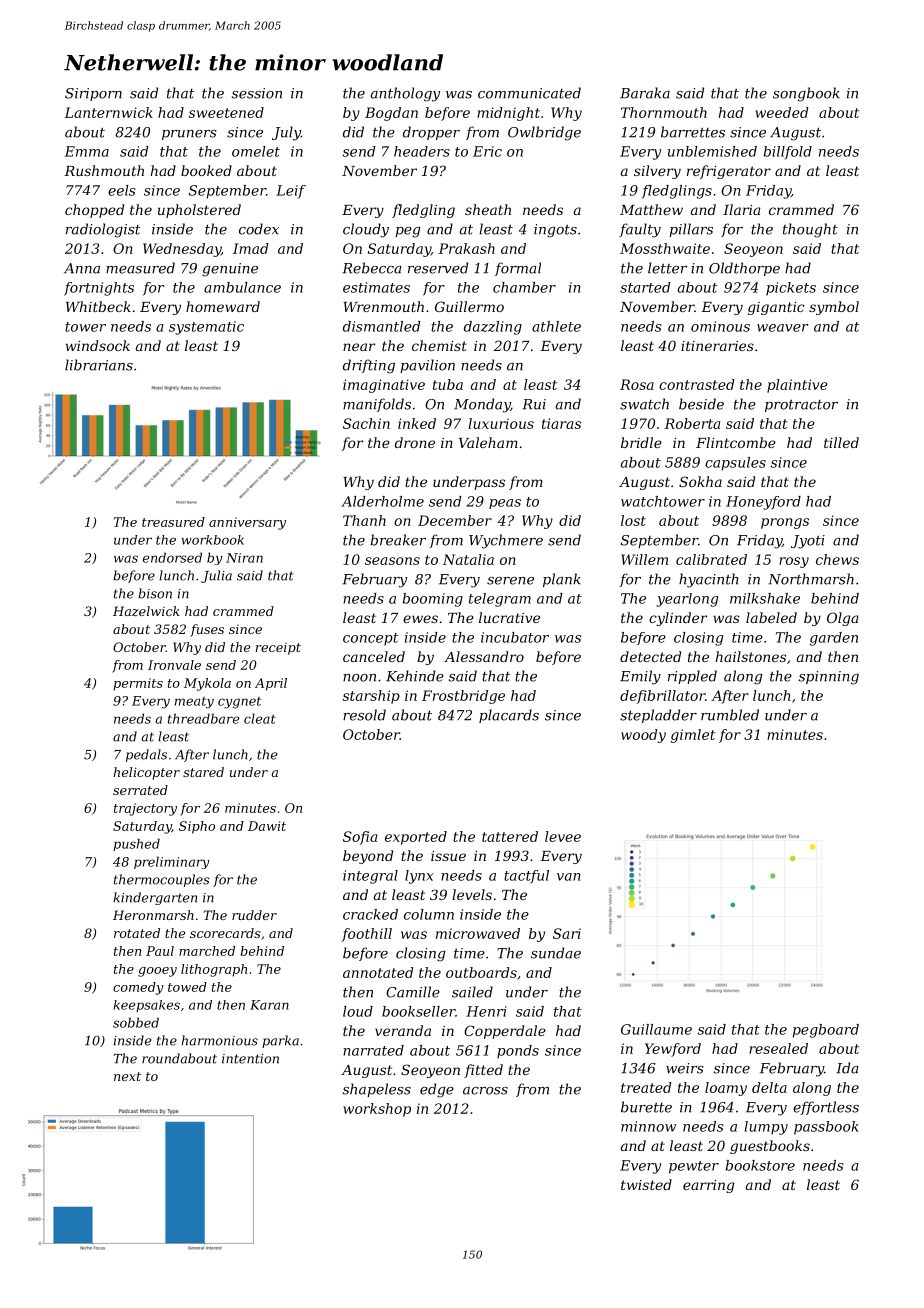  What do you see at coordinates (788, 152) in the page?
I see `billfold` at bounding box center [788, 152].
